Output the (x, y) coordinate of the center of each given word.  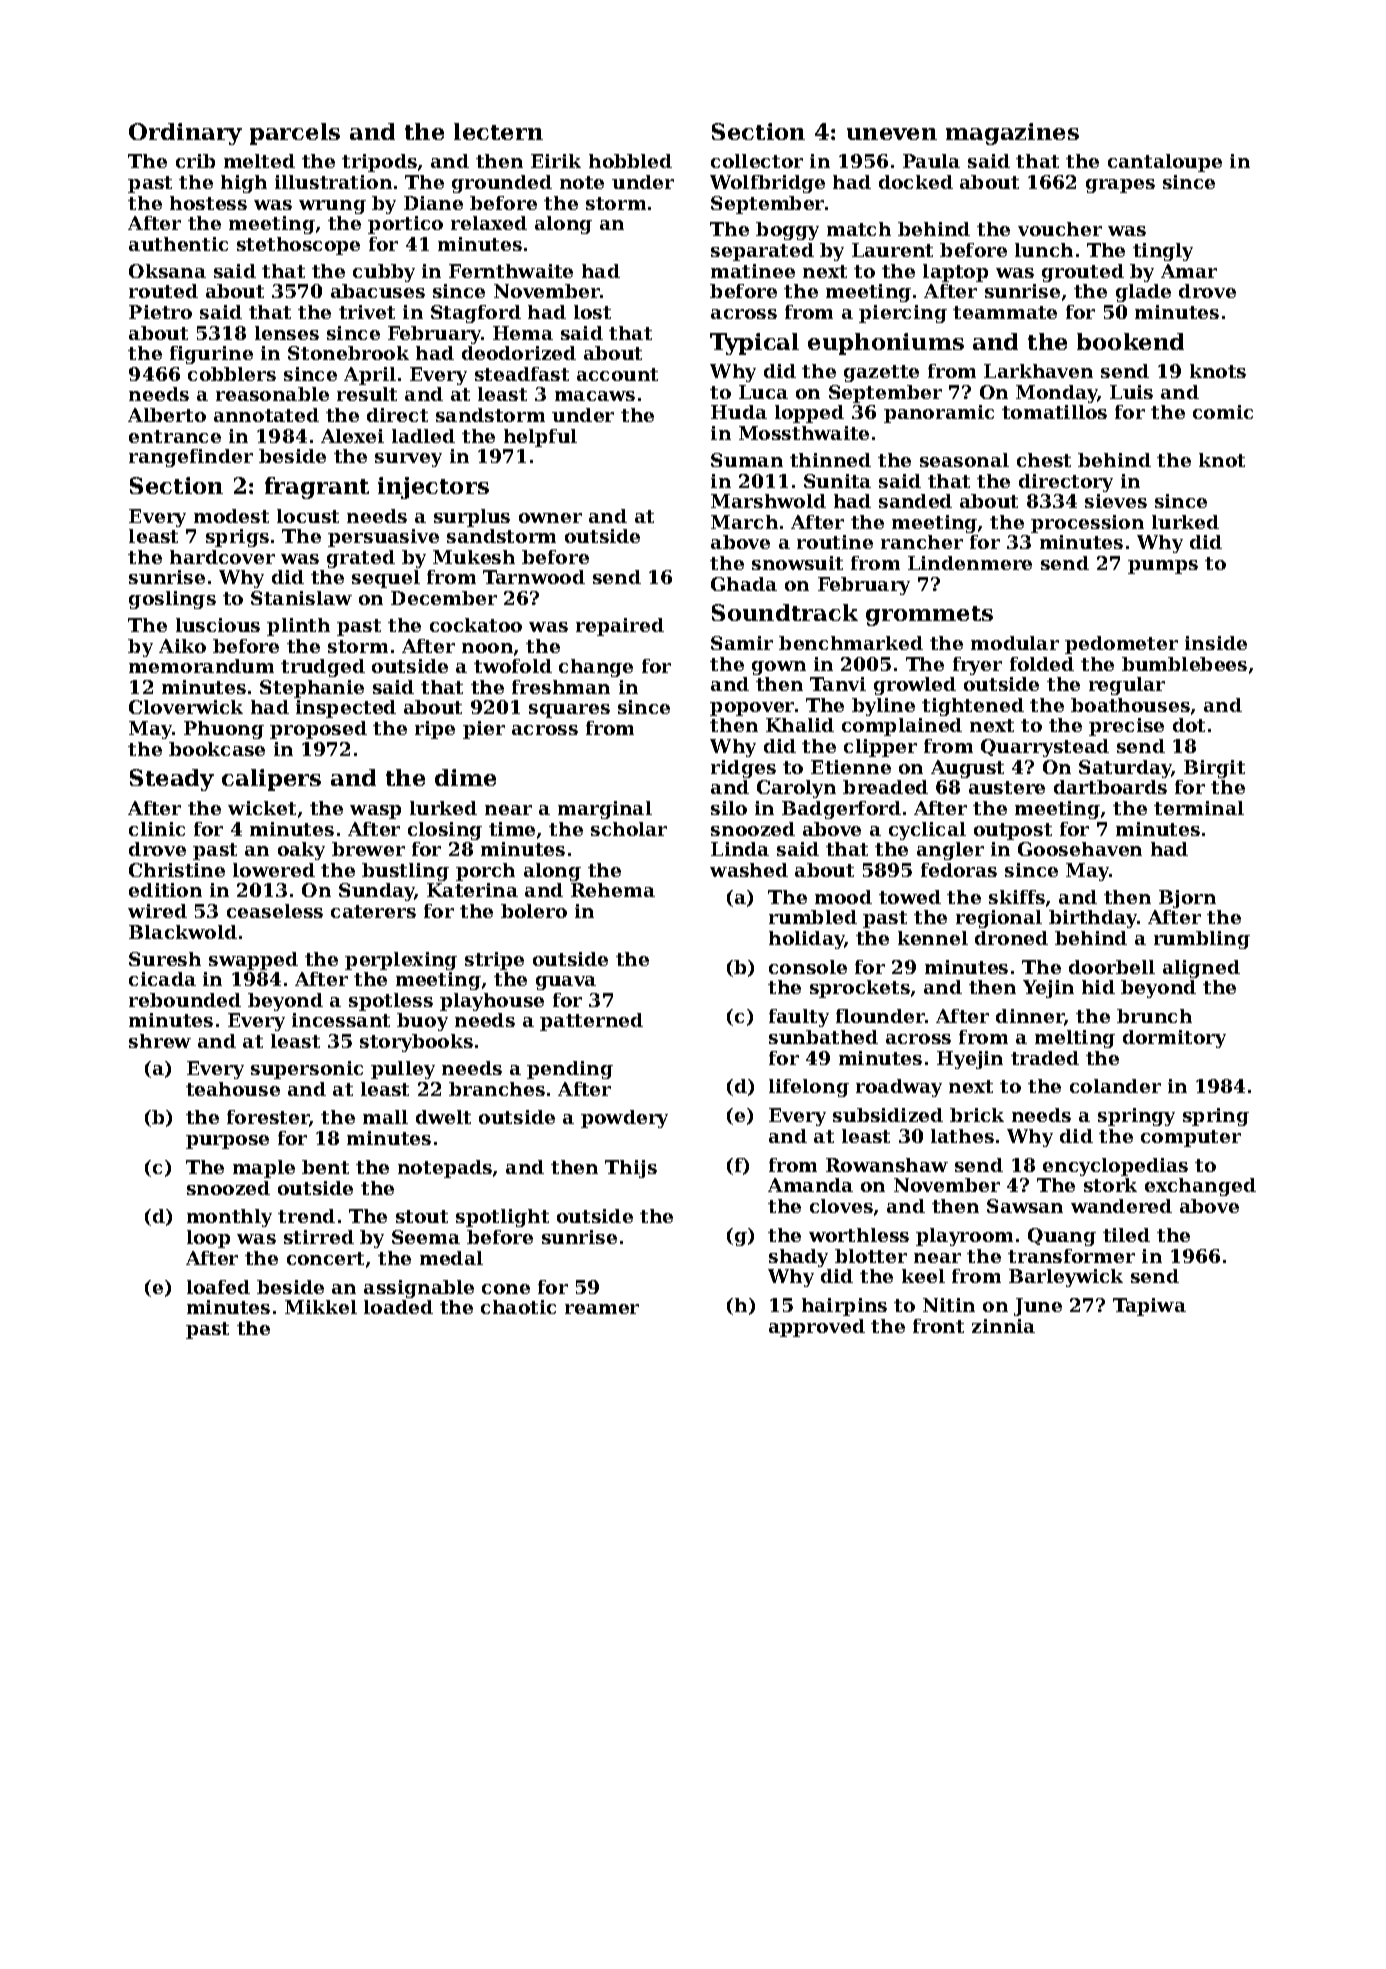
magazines (1012, 134)
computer (1191, 1138)
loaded (398, 1307)
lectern (498, 131)
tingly (1163, 252)
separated (762, 252)
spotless (391, 1002)
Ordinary (185, 134)
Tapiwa (1149, 1307)
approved (817, 1328)
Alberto (167, 415)
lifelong (809, 1088)
